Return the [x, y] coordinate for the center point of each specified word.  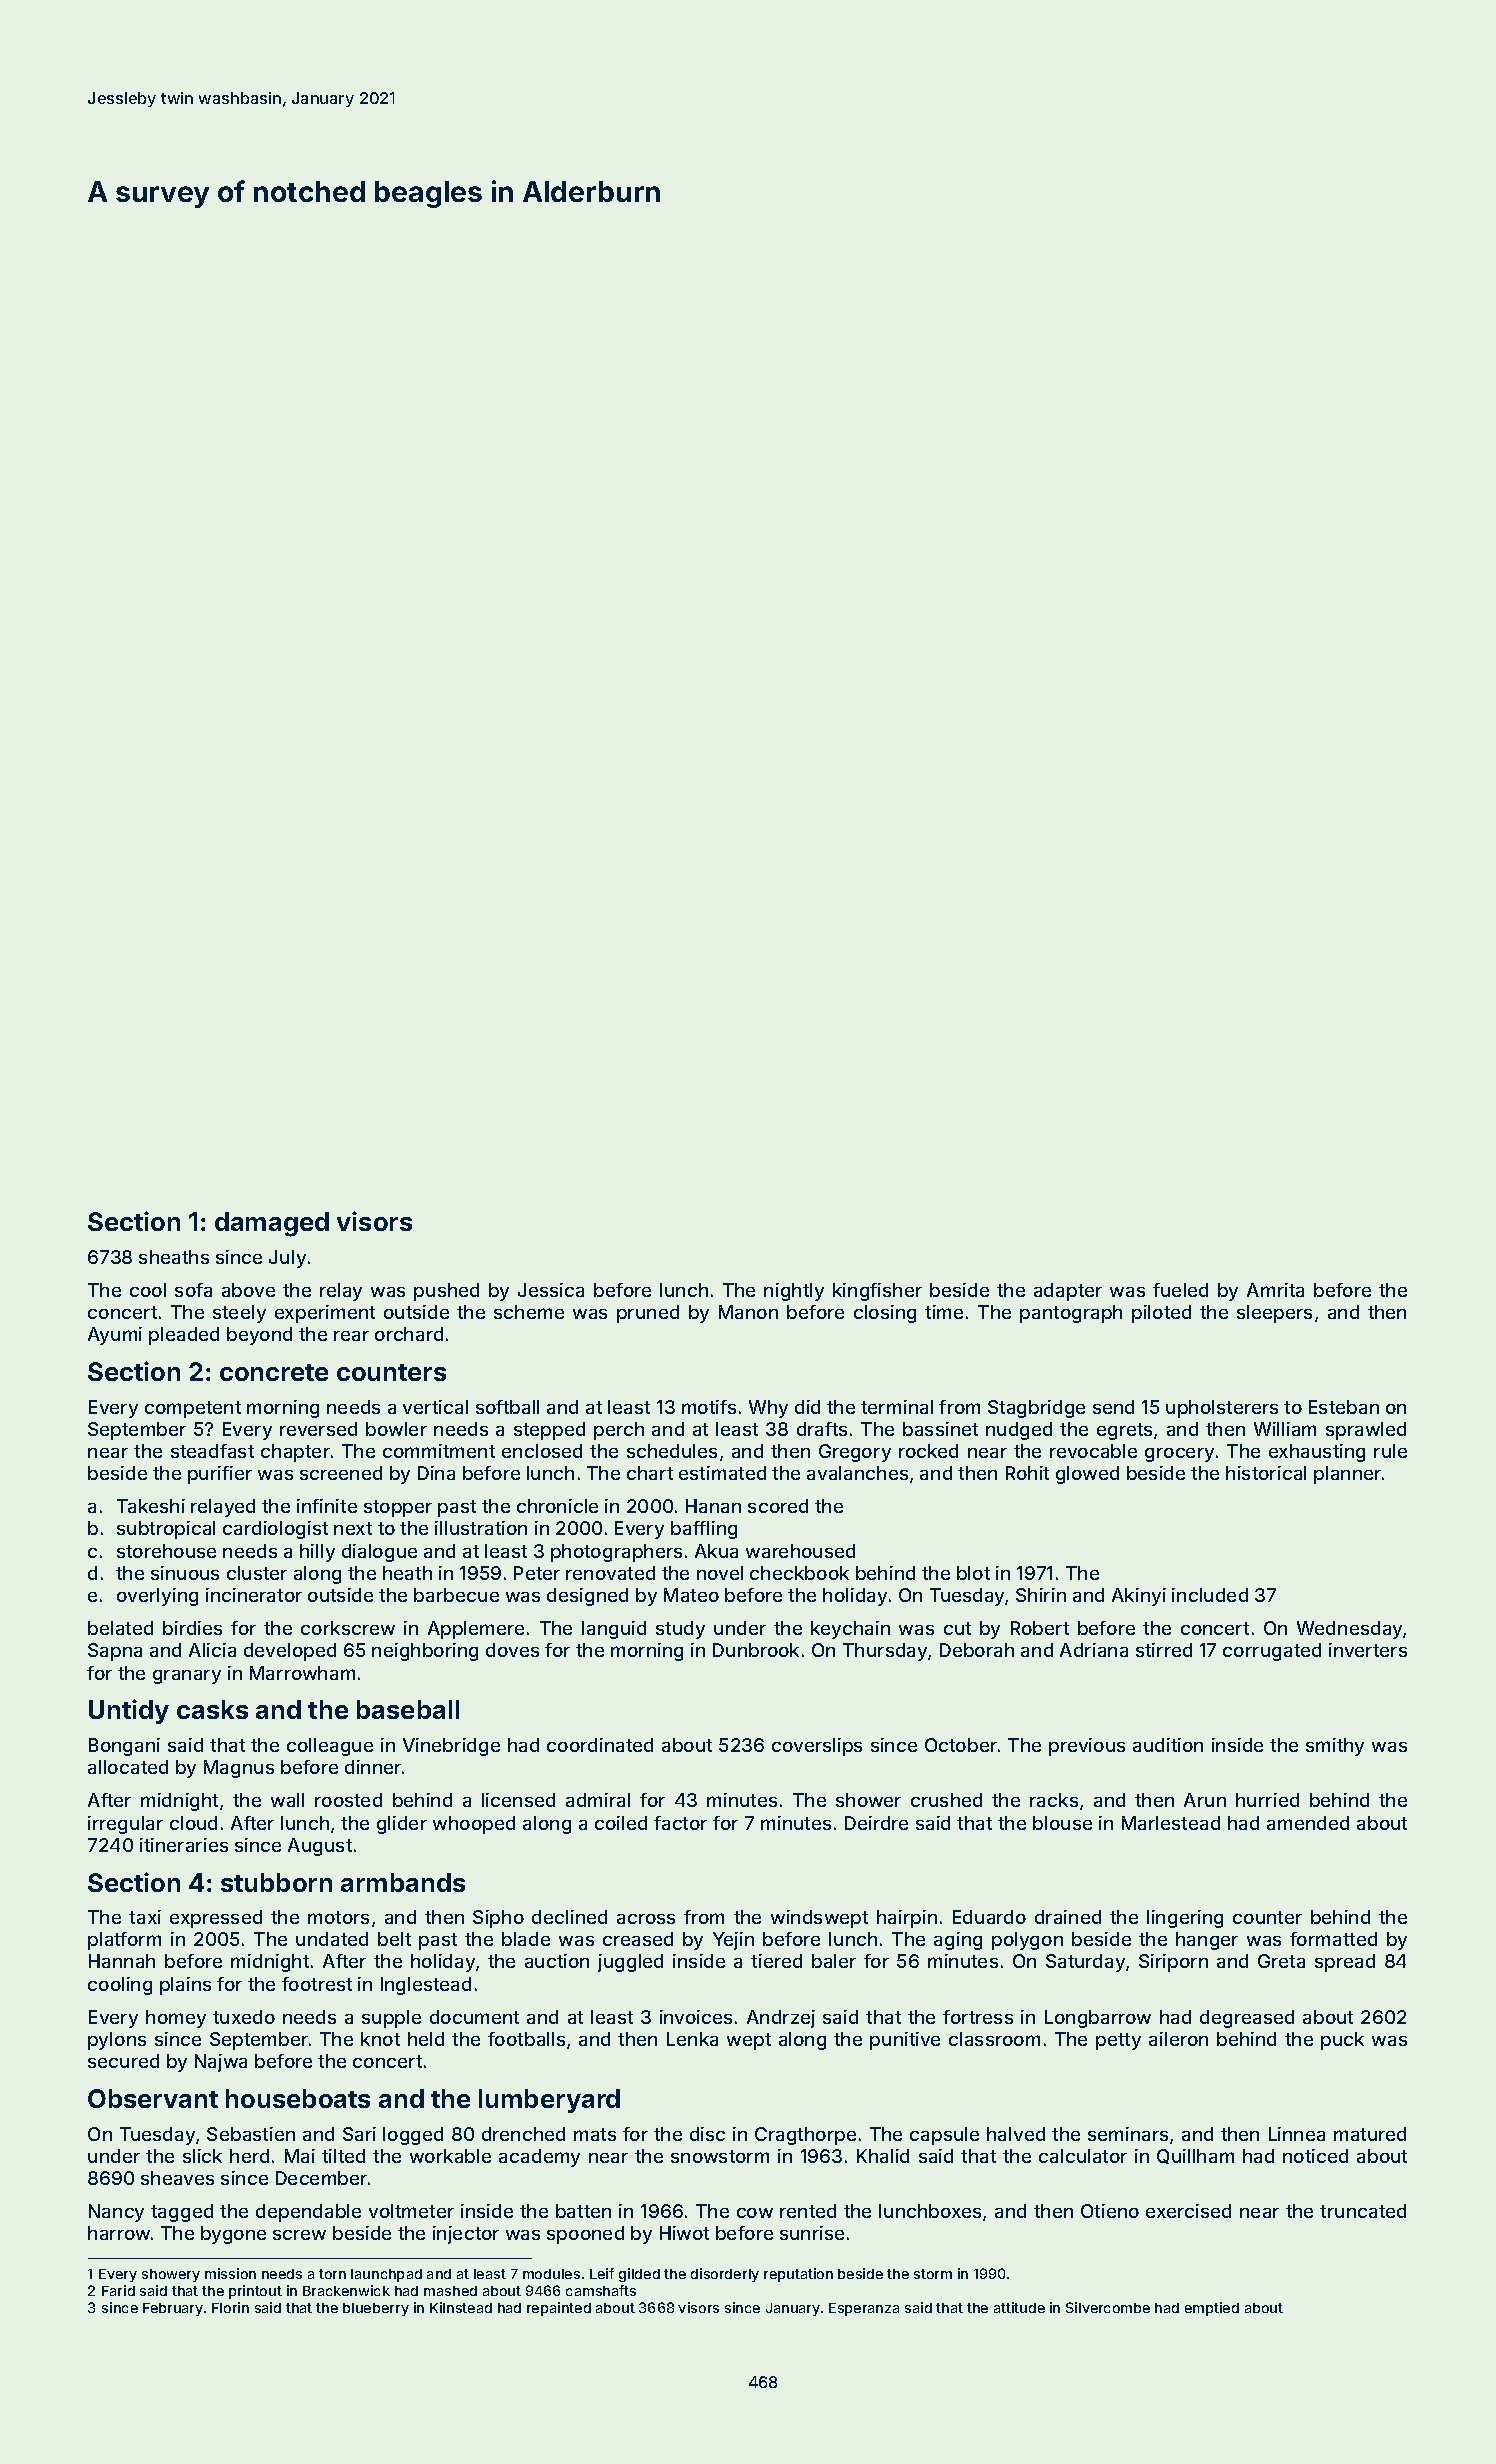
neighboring [425, 1652]
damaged [272, 1224]
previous [1087, 1747]
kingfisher [877, 1292]
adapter [1068, 1292]
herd [249, 2156]
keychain [850, 1630]
